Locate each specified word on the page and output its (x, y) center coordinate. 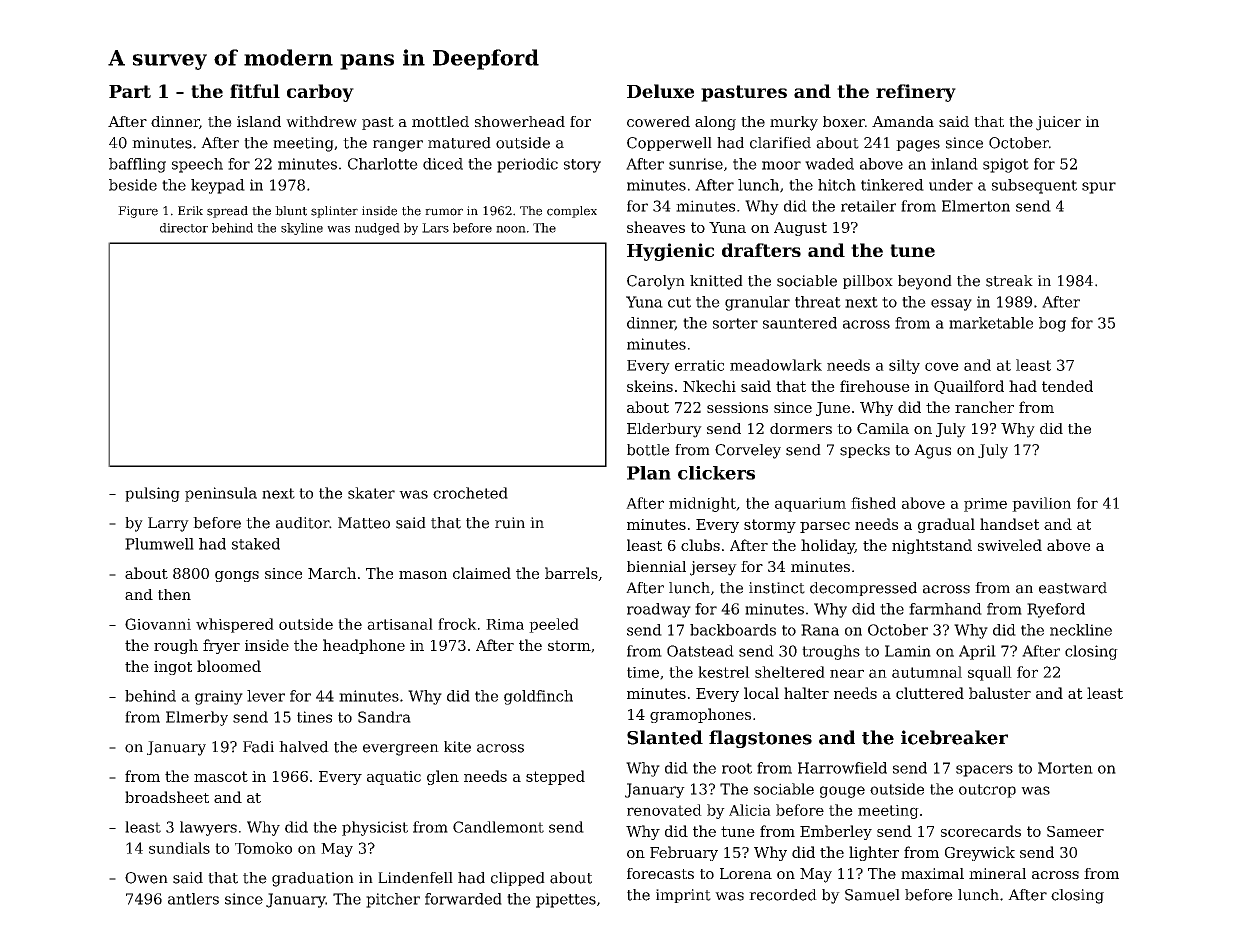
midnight (702, 504)
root (737, 768)
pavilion (1041, 504)
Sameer (1075, 831)
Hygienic (670, 252)
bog (1052, 324)
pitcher (393, 900)
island (259, 121)
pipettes (566, 900)
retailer (868, 206)
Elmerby (197, 718)
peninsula (221, 494)
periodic (527, 165)
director (184, 228)
